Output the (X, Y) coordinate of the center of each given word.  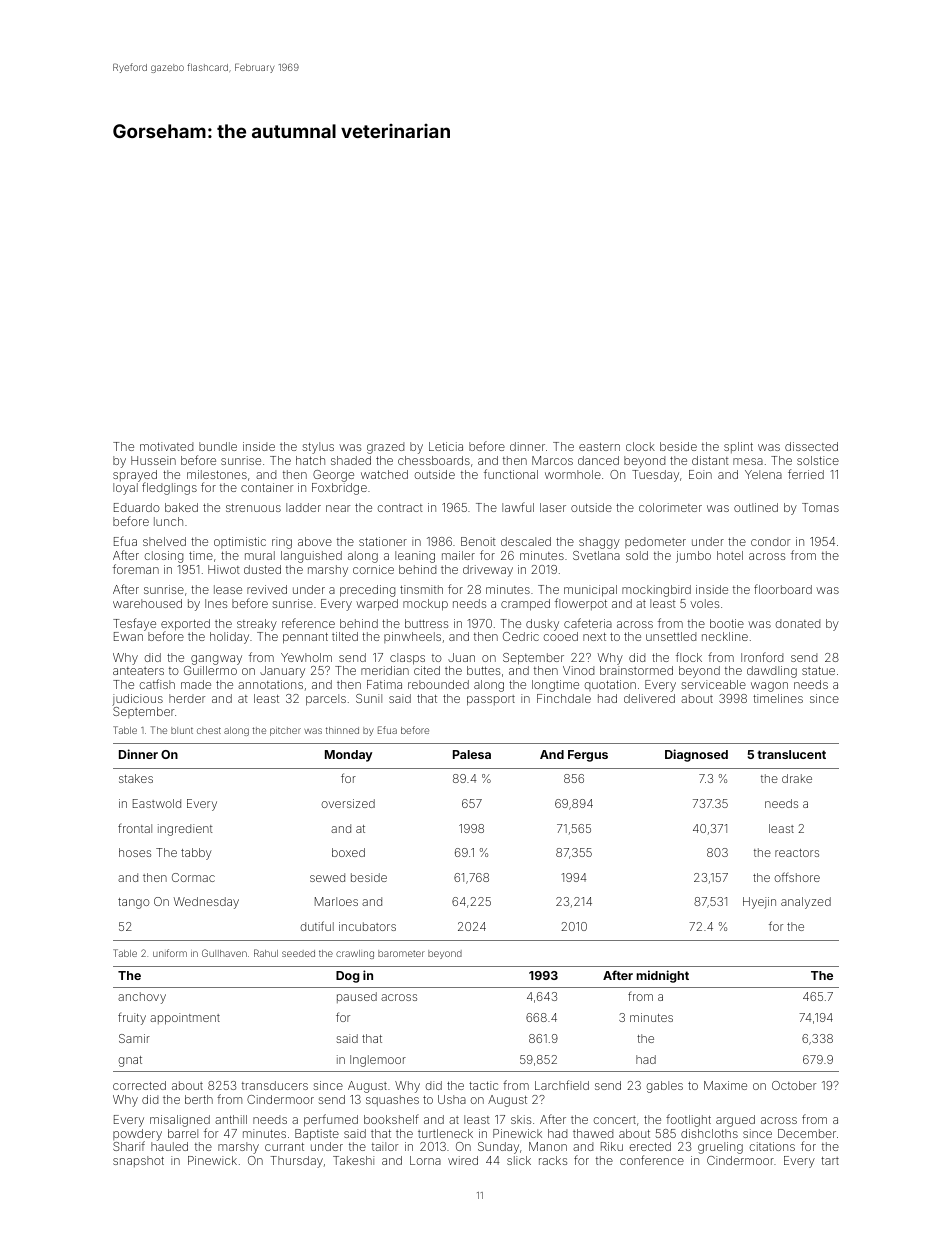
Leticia (446, 446)
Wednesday (206, 903)
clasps (407, 659)
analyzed (806, 903)
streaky (257, 625)
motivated (166, 446)
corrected (139, 1085)
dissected (811, 446)
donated (797, 623)
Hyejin (759, 903)
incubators (367, 926)
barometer (401, 953)
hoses (135, 852)
